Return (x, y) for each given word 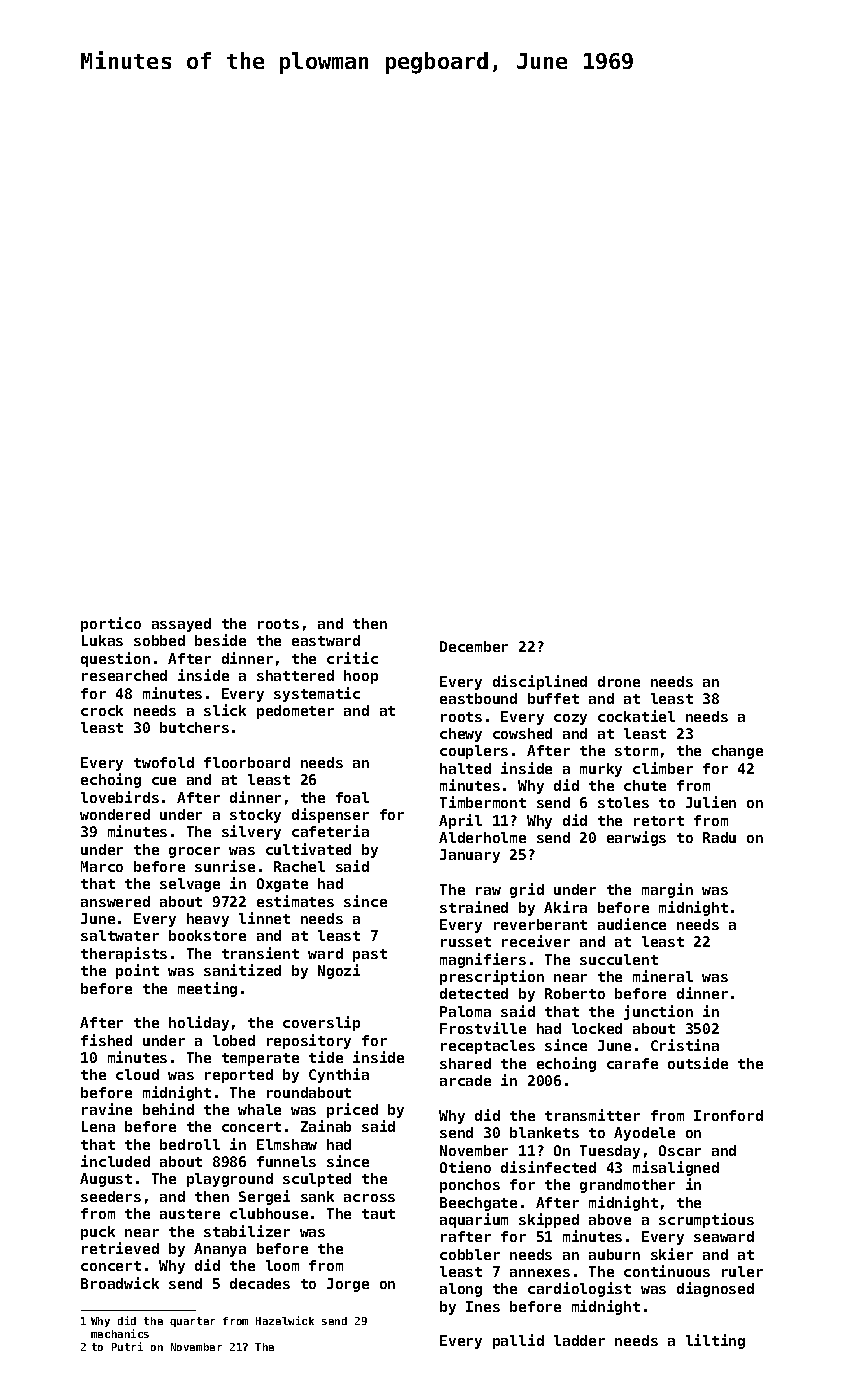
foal (352, 797)
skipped (549, 1220)
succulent (619, 959)
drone (619, 681)
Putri (127, 1346)
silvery (251, 832)
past (370, 955)
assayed (181, 625)
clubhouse (269, 1213)
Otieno (465, 1167)
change (737, 752)
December (474, 646)
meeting (207, 989)
